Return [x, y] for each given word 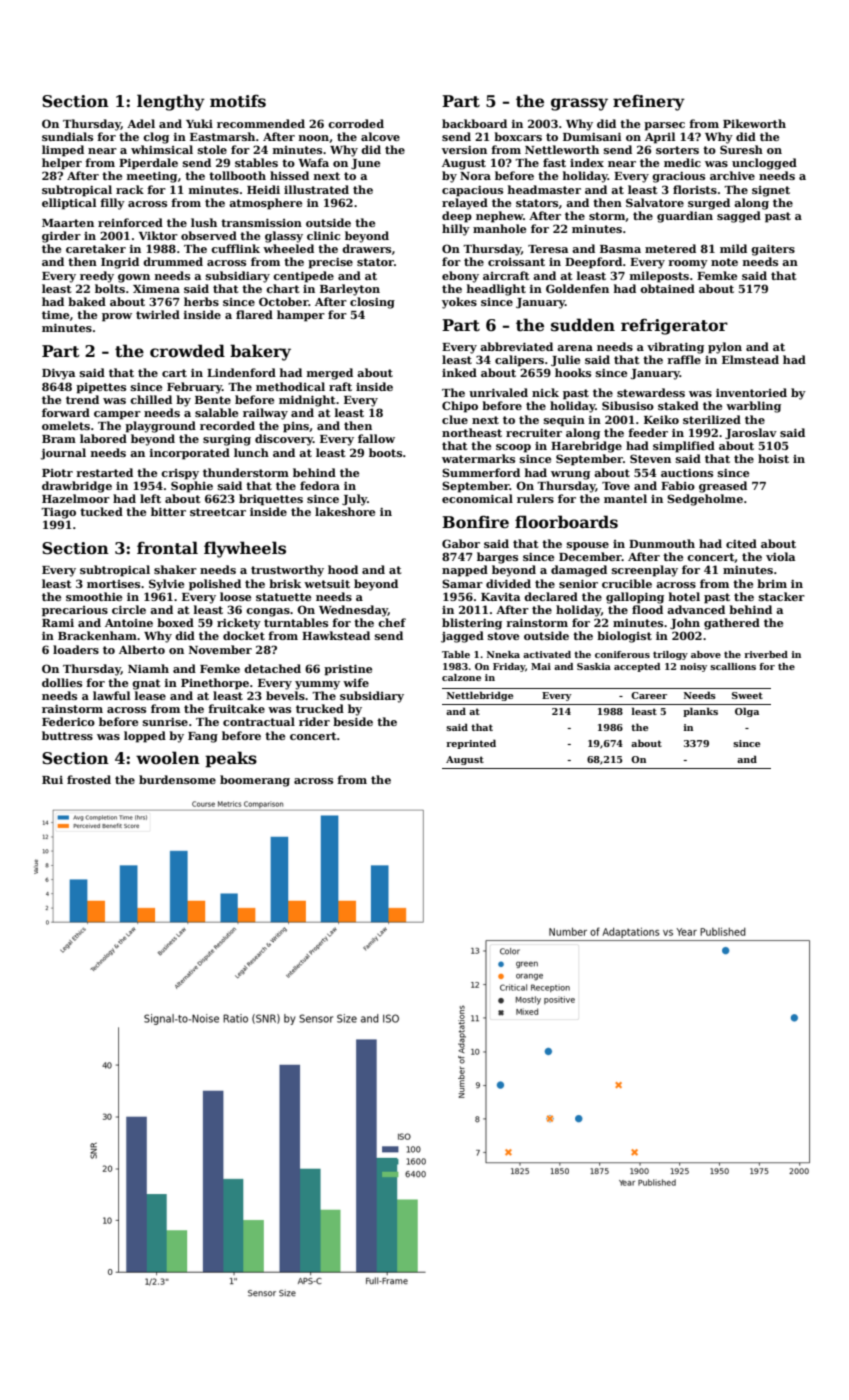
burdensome [177, 779]
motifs [238, 101]
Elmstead [750, 359]
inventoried [751, 392]
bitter [168, 511]
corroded [356, 123]
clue [455, 419]
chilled [151, 399]
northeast [472, 432]
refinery [649, 103]
